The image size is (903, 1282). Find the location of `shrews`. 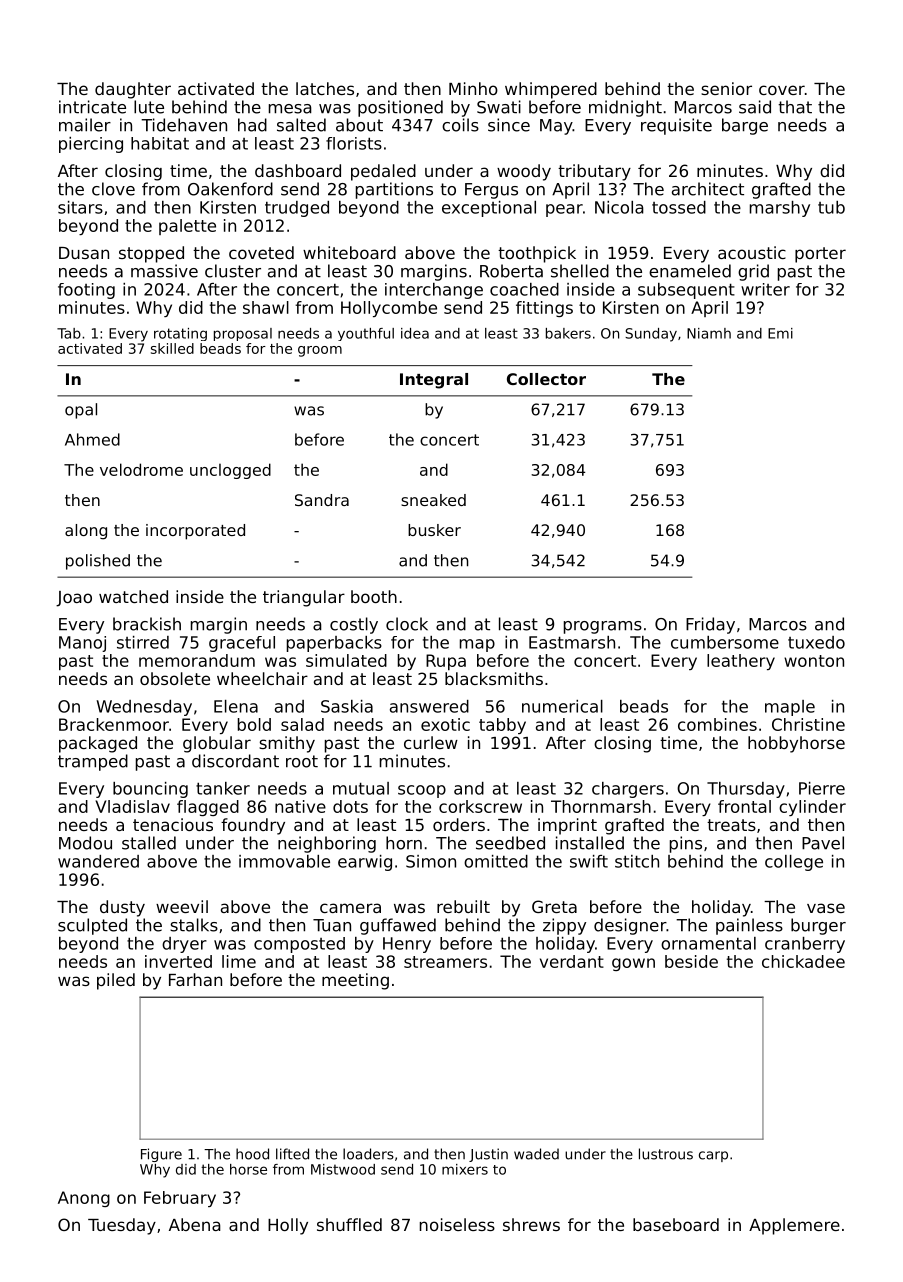

shrews is located at coordinates (531, 1224).
